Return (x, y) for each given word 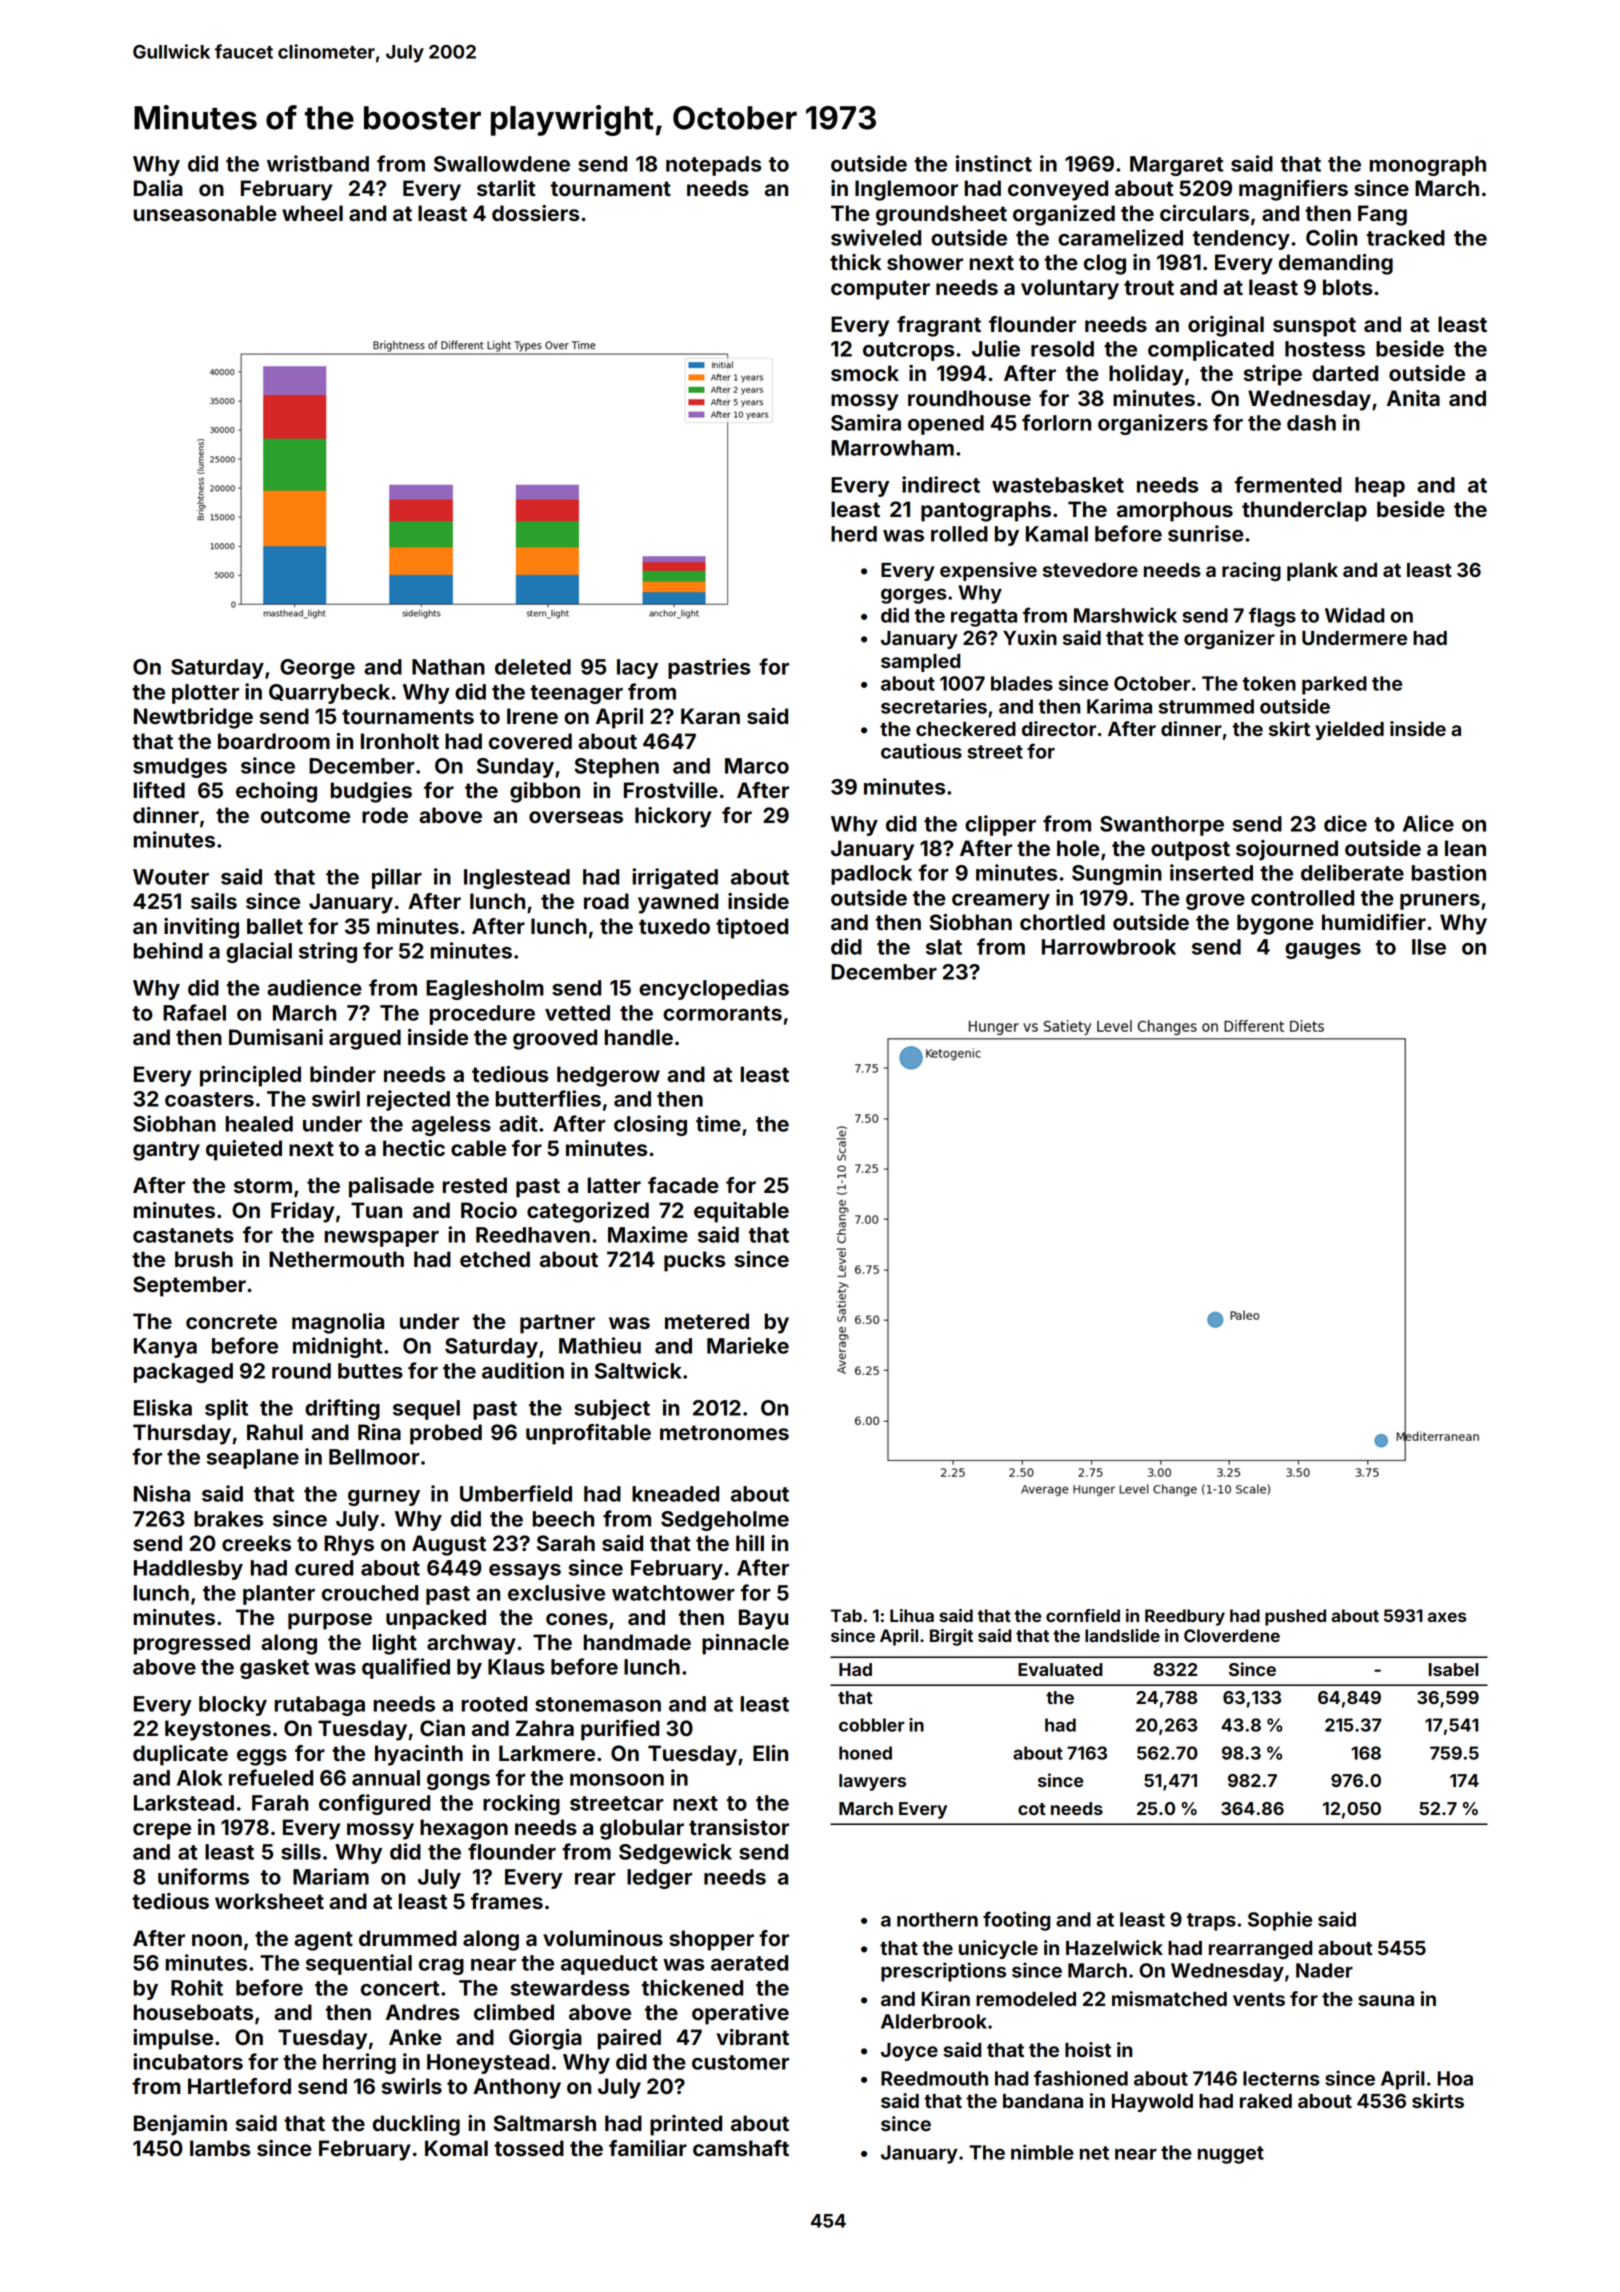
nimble (1042, 2152)
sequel (426, 1410)
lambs (220, 2148)
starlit (506, 188)
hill (750, 1543)
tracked (1406, 238)
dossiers (535, 213)
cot (1032, 1809)
